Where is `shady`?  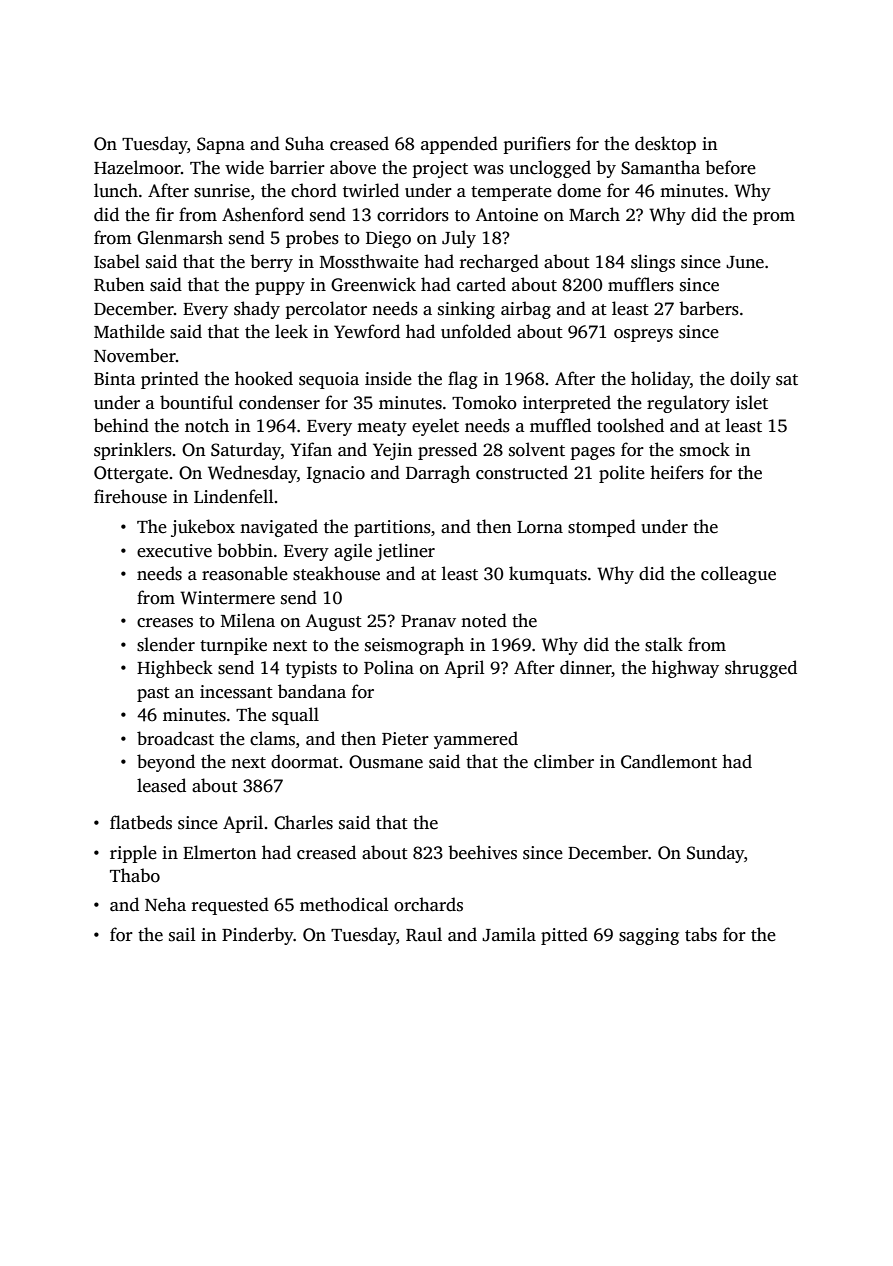 shady is located at coordinates (257, 310).
